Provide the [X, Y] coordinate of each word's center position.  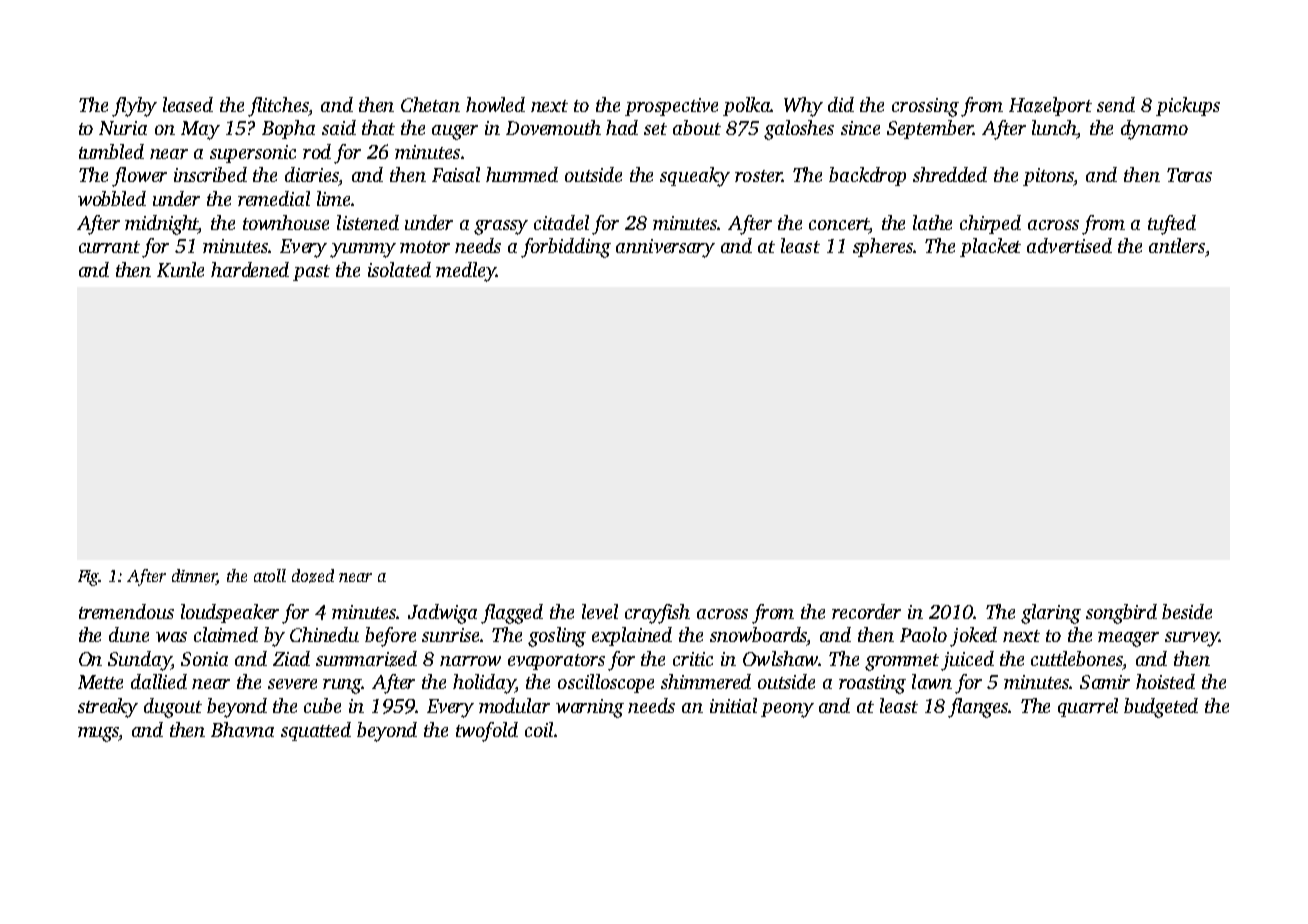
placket [990, 247]
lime [333, 198]
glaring [1051, 614]
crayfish [657, 614]
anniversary [665, 248]
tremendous [126, 611]
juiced [967, 661]
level [600, 611]
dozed [313, 576]
